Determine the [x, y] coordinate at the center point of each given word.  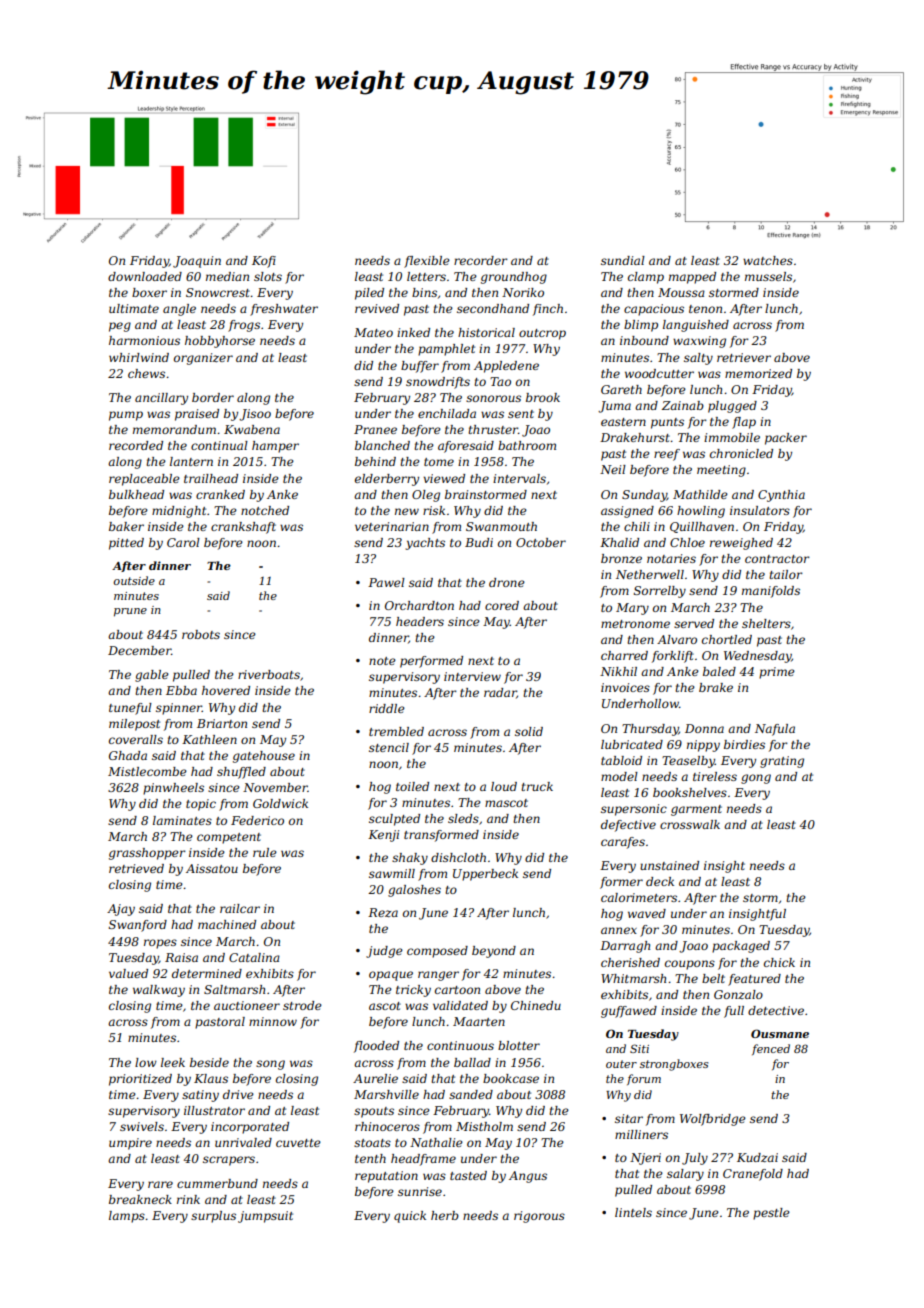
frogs [244, 326]
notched [265, 510]
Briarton [222, 723]
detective [776, 1010]
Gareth [621, 389]
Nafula [775, 730]
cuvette [298, 1143]
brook [543, 397]
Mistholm [484, 1126]
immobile [732, 437]
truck [537, 786]
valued [128, 973]
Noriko [523, 292]
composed [437, 952]
